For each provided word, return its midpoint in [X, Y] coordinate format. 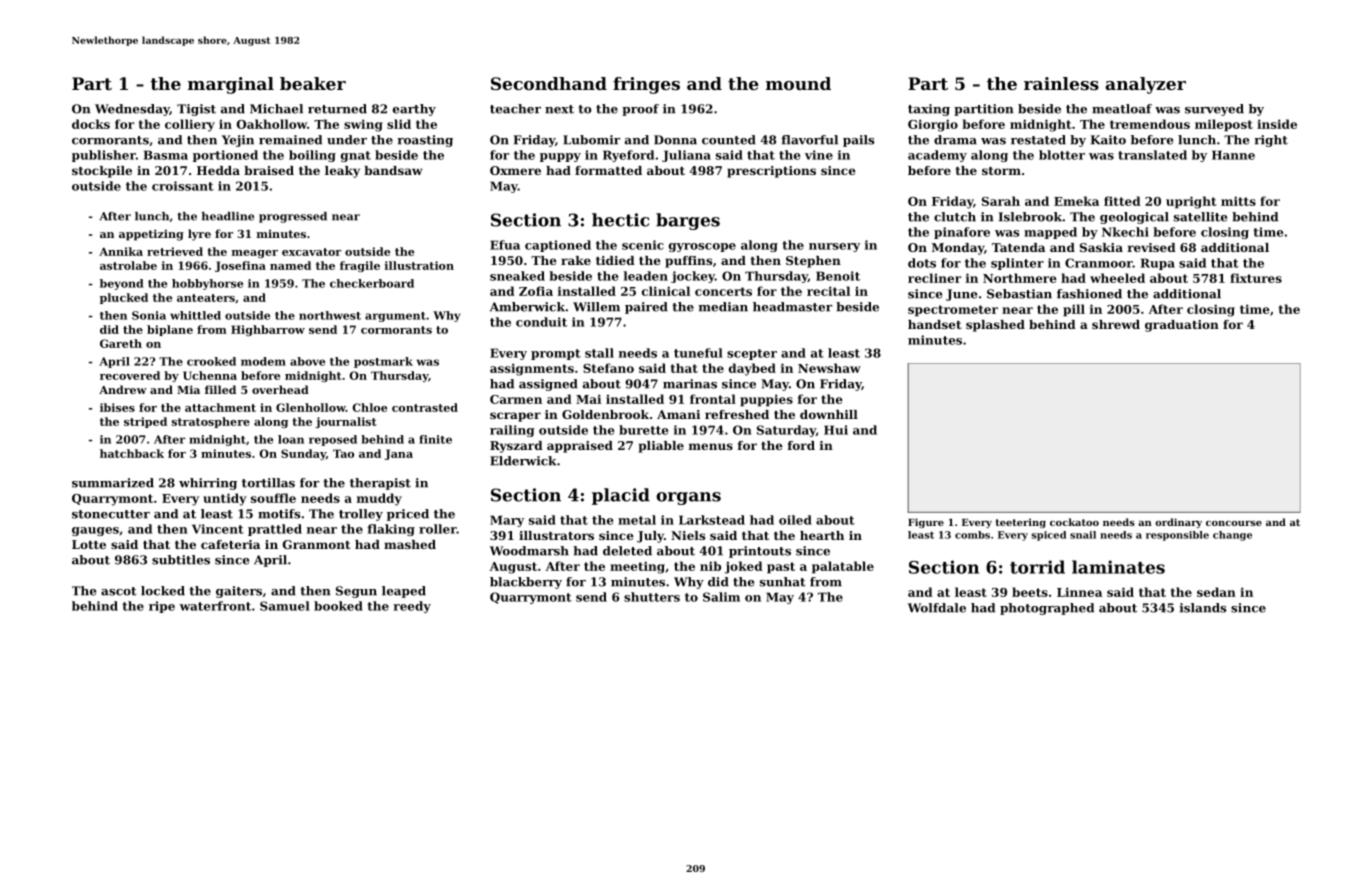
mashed [410, 544]
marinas [690, 384]
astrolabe [128, 265]
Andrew [123, 389]
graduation [1182, 326]
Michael [276, 109]
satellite [1200, 217]
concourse [1234, 523]
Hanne [1233, 155]
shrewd [1116, 324]
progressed [293, 217]
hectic [620, 220]
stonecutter [111, 514]
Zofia [536, 291]
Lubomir [591, 140]
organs [688, 498]
